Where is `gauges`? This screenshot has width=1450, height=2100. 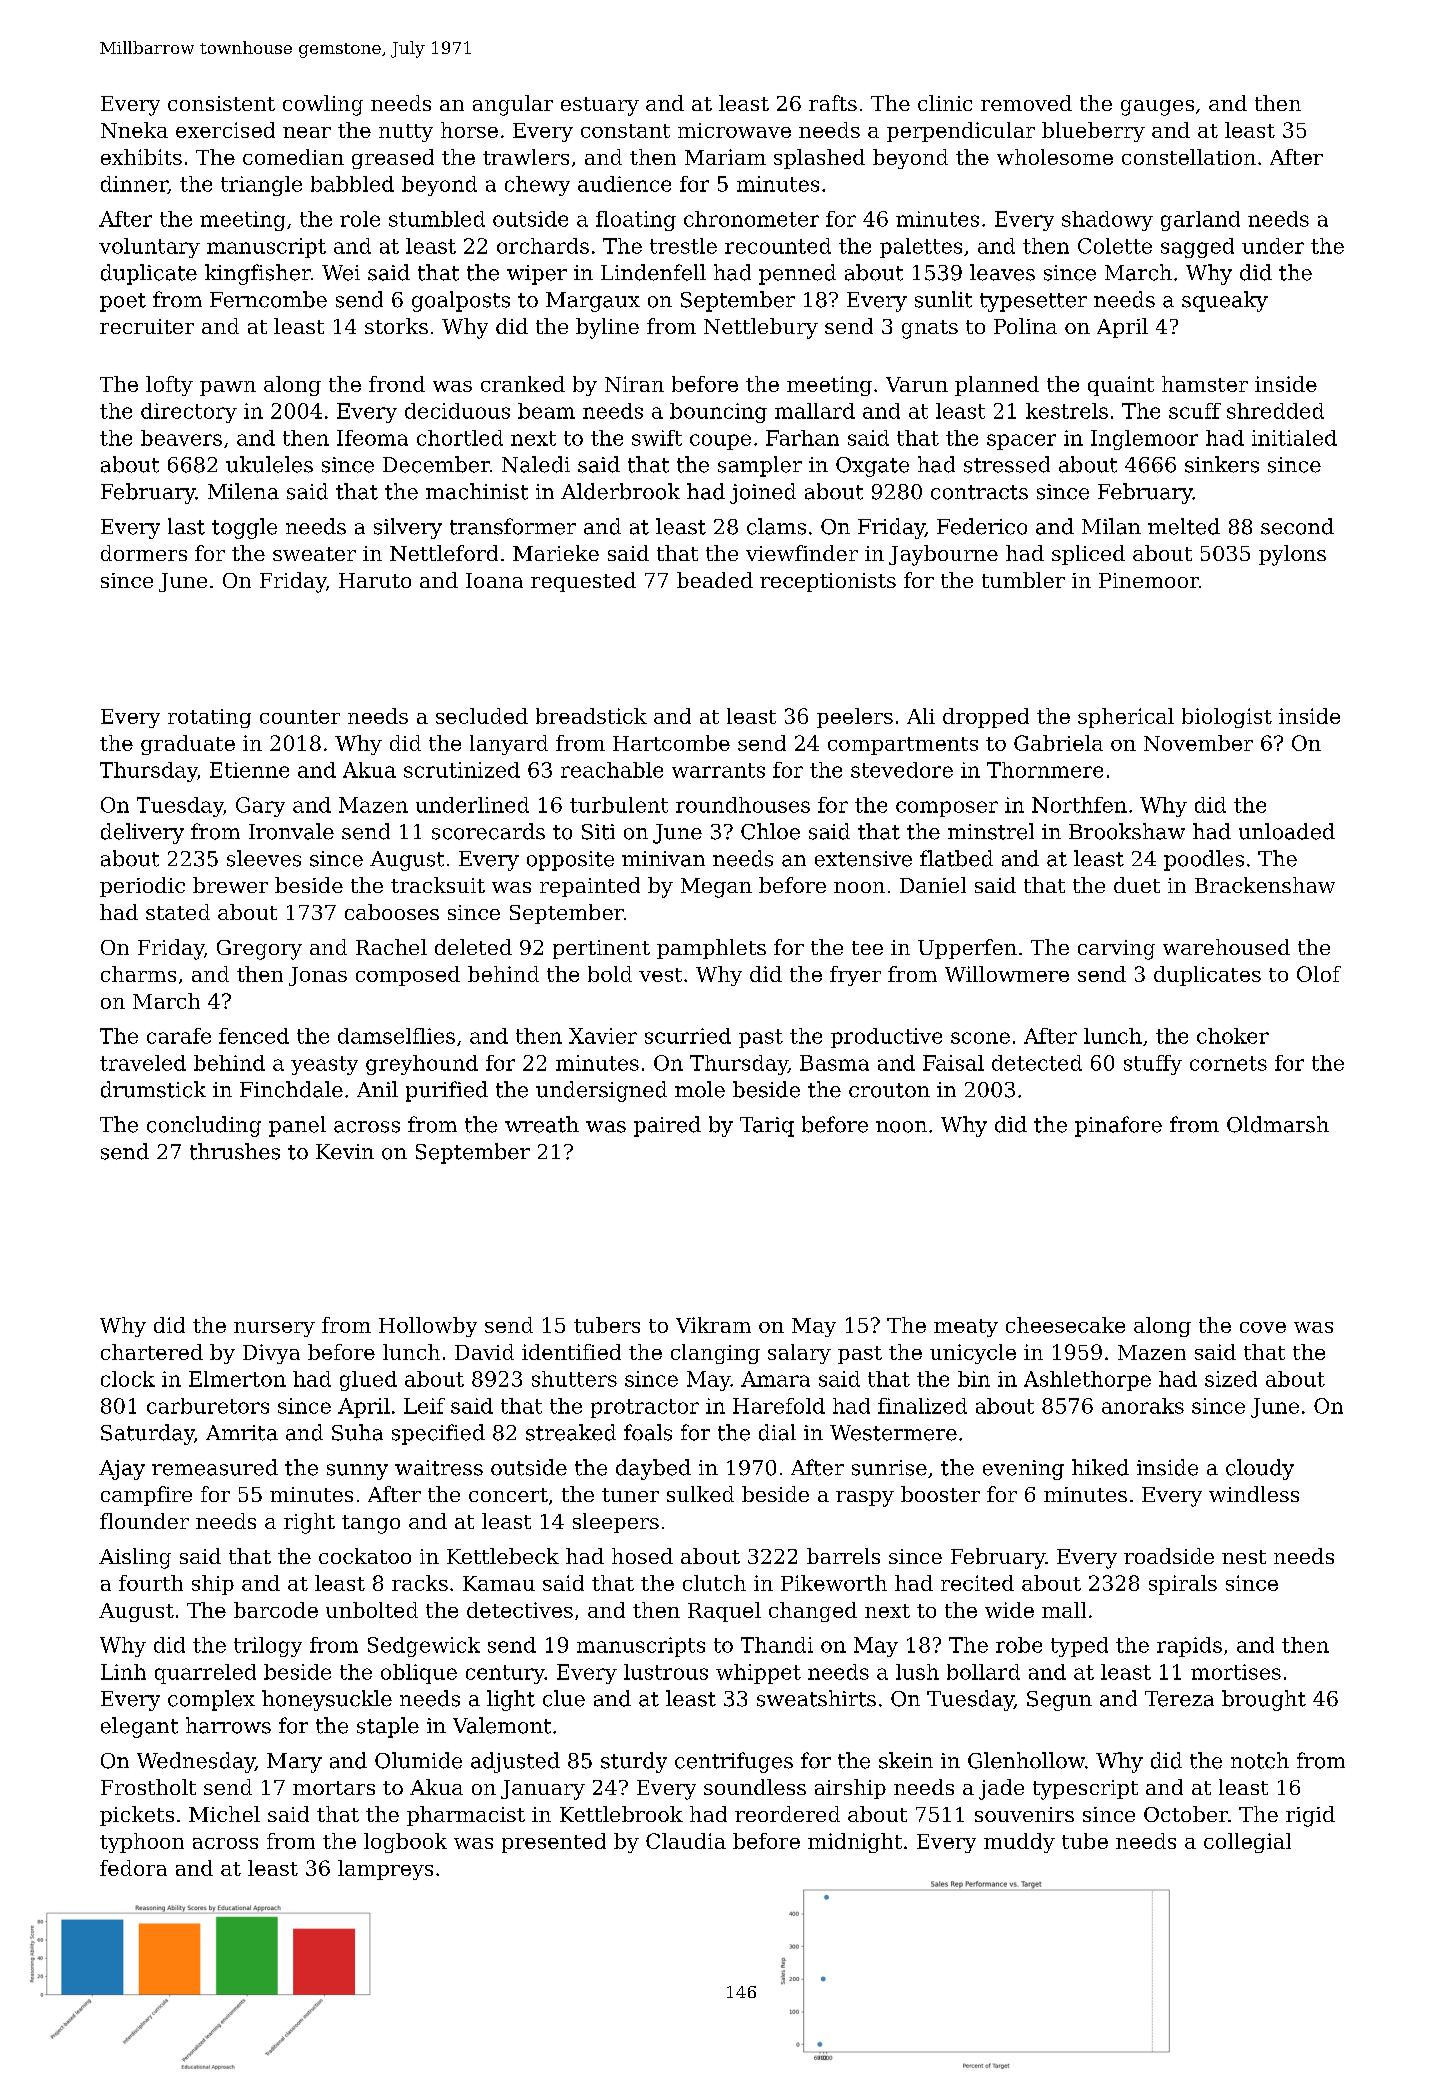 gauges is located at coordinates (1157, 108).
